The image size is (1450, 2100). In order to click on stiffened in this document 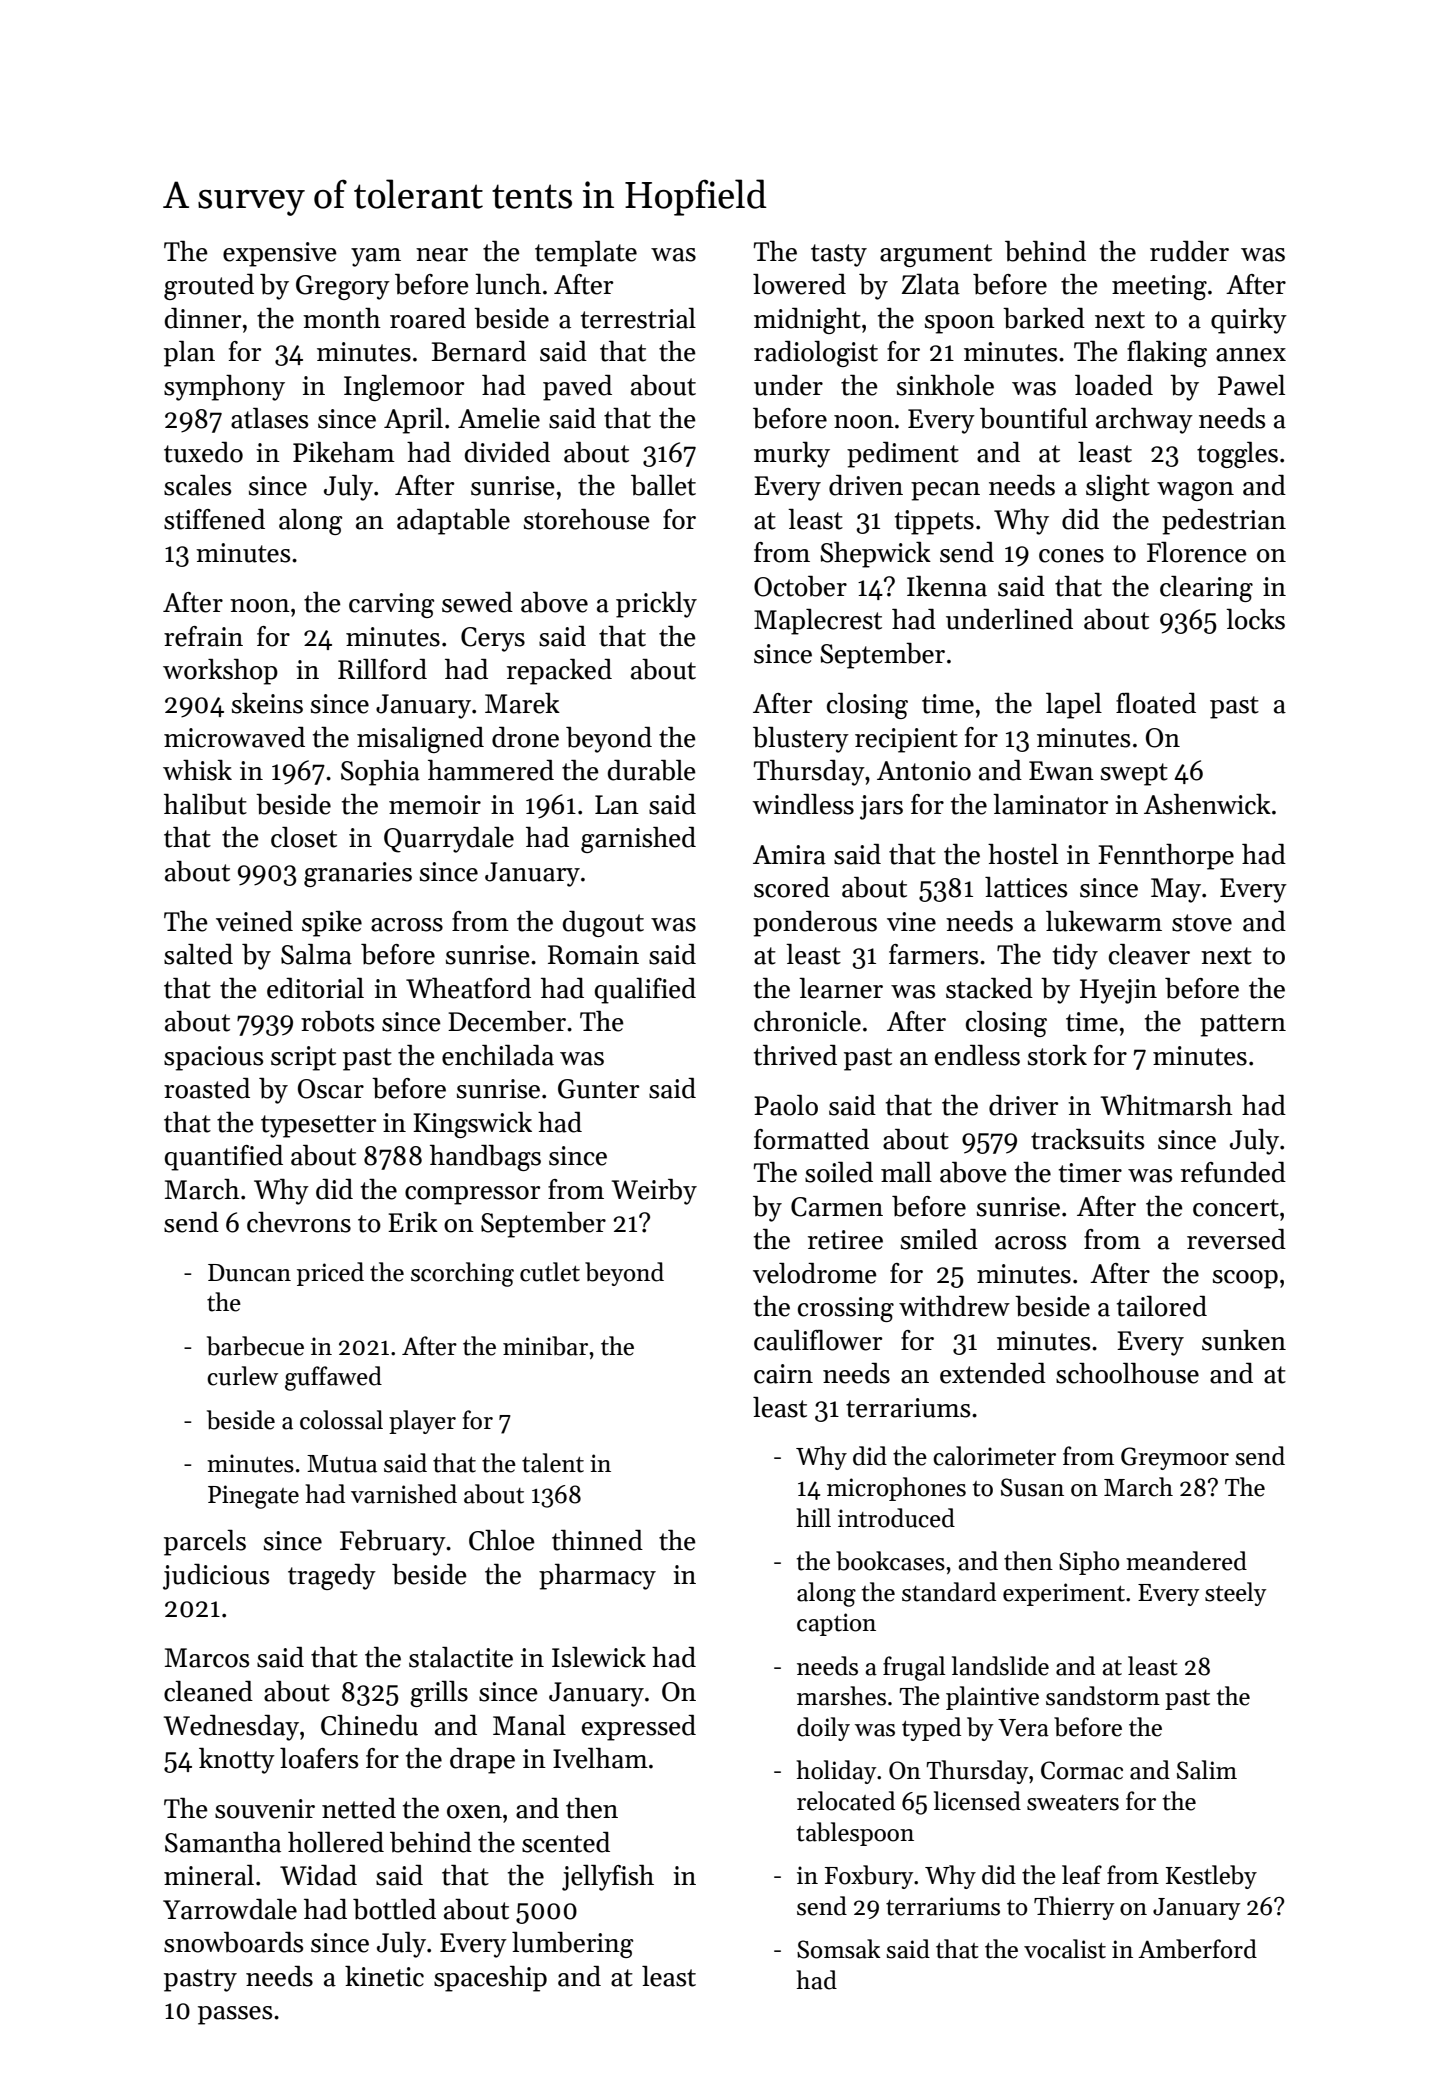, I will do `click(214, 519)`.
